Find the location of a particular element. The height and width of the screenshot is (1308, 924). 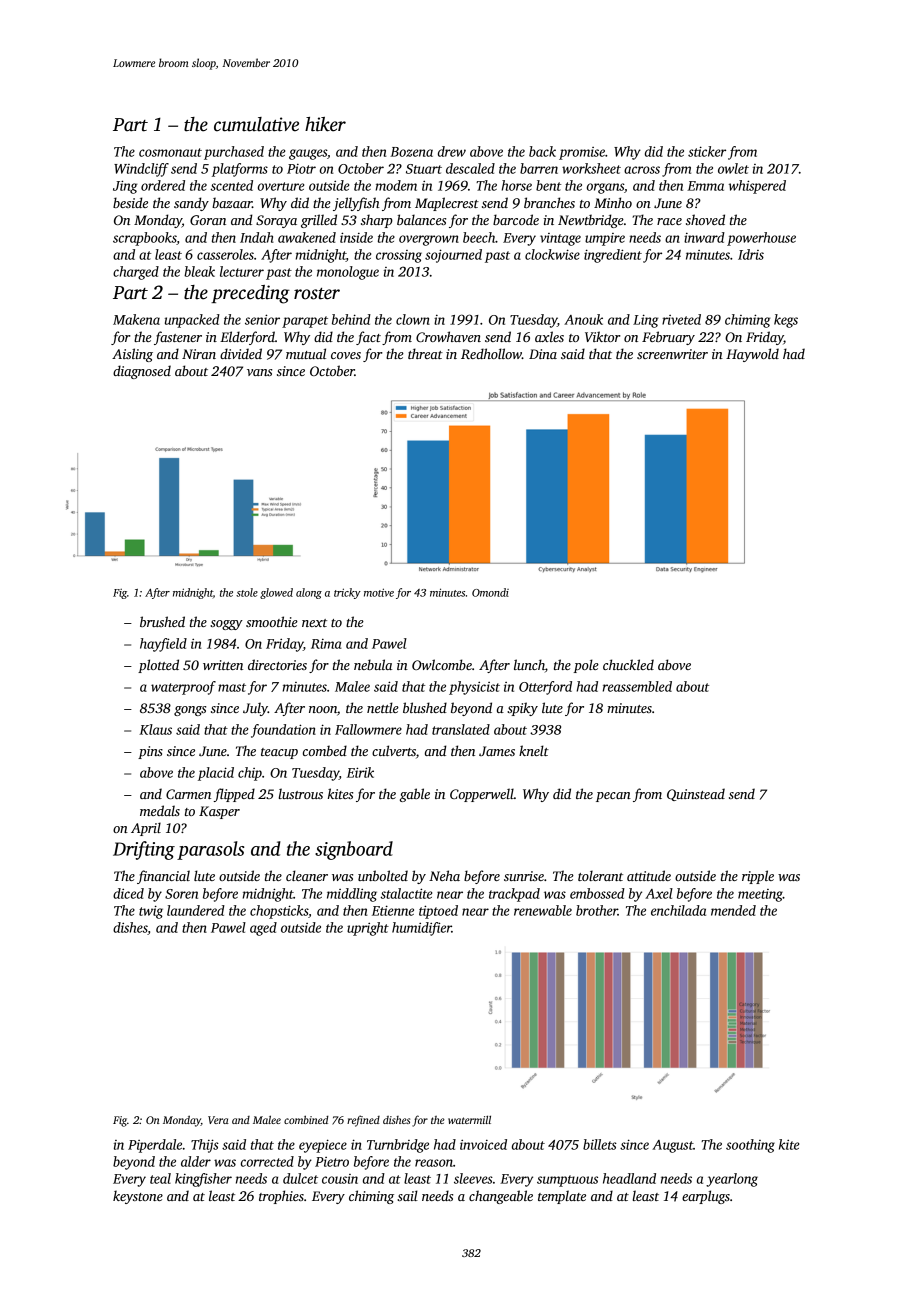

earplugs is located at coordinates (706, 1197).
